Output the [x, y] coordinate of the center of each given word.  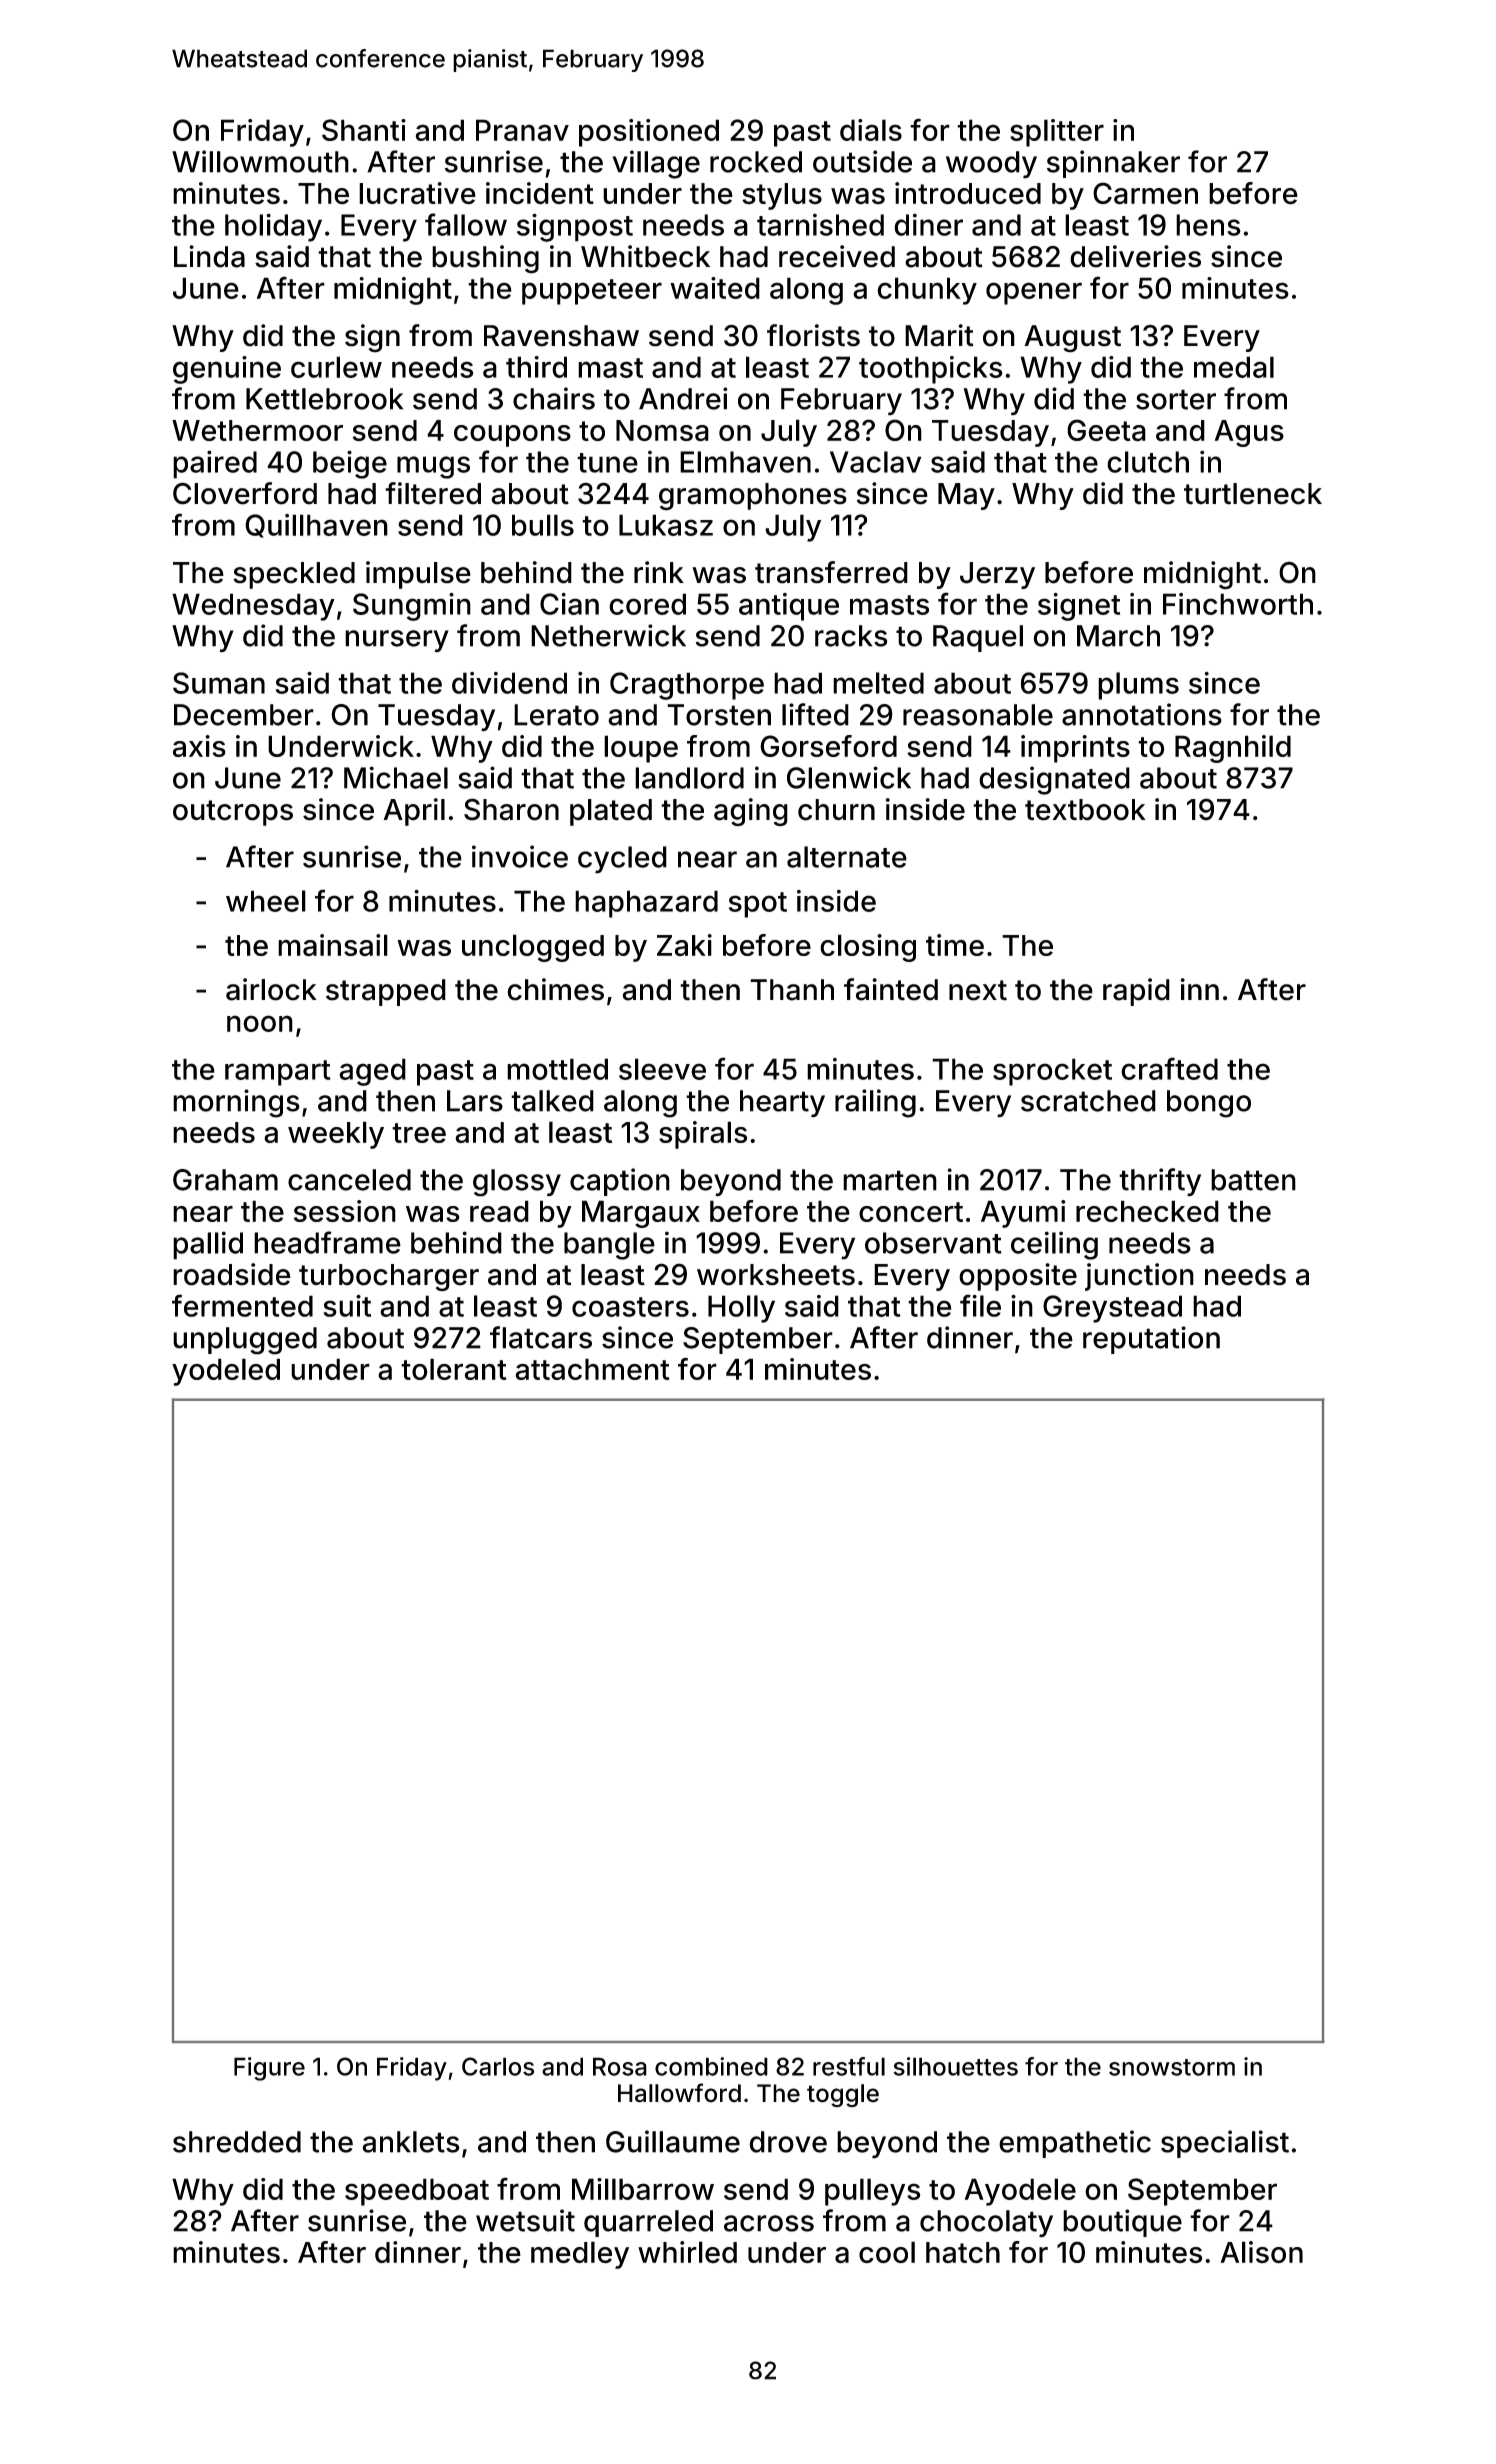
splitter [1057, 133]
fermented [242, 1305]
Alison [1261, 2252]
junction [1139, 1277]
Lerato [556, 715]
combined [711, 2066]
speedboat [417, 2192]
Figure [269, 2069]
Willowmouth [260, 161]
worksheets [776, 1275]
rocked [756, 162]
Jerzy [997, 575]
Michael [396, 777]
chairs [554, 398]
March [1118, 636]
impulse [418, 575]
